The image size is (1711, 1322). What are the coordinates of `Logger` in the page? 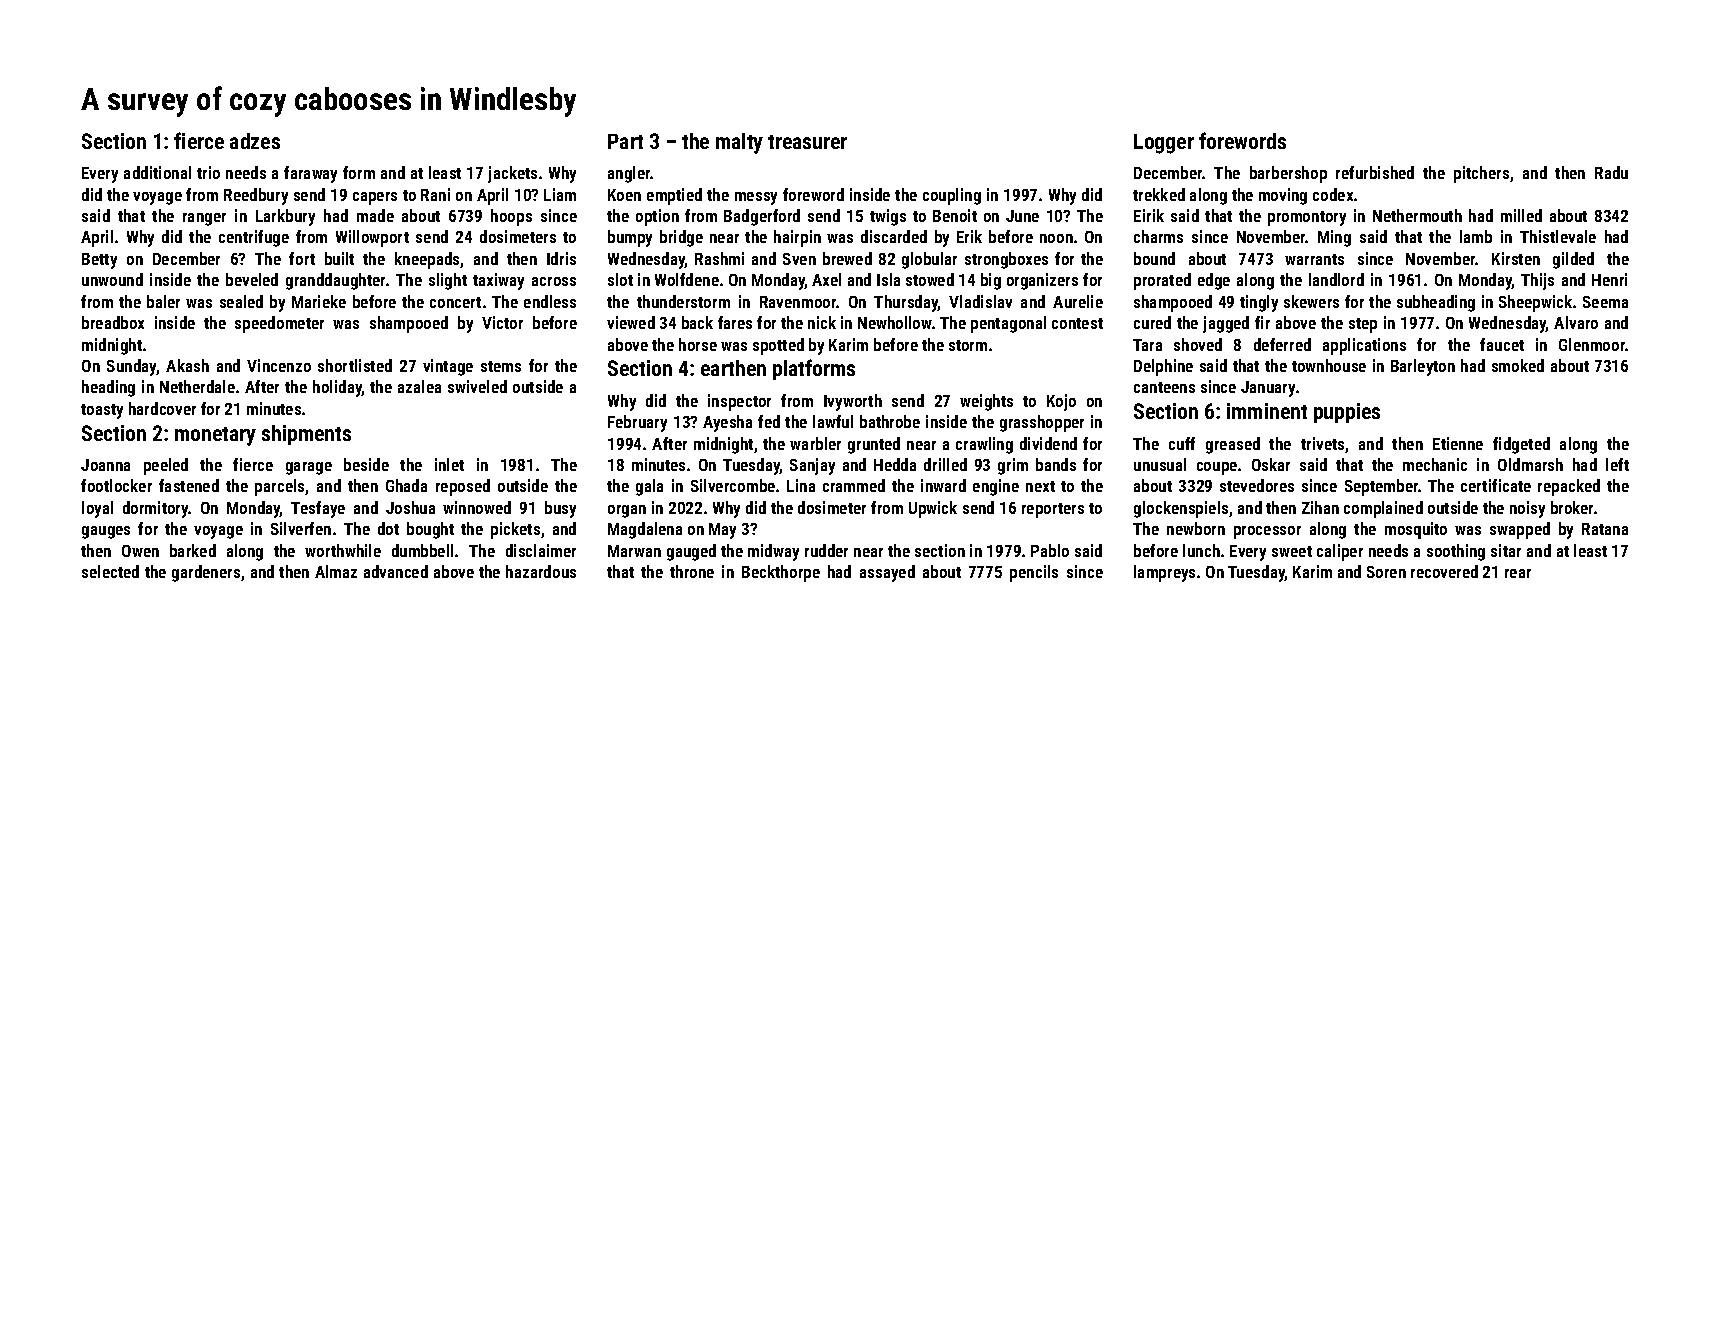 It's located at (1164, 144).
